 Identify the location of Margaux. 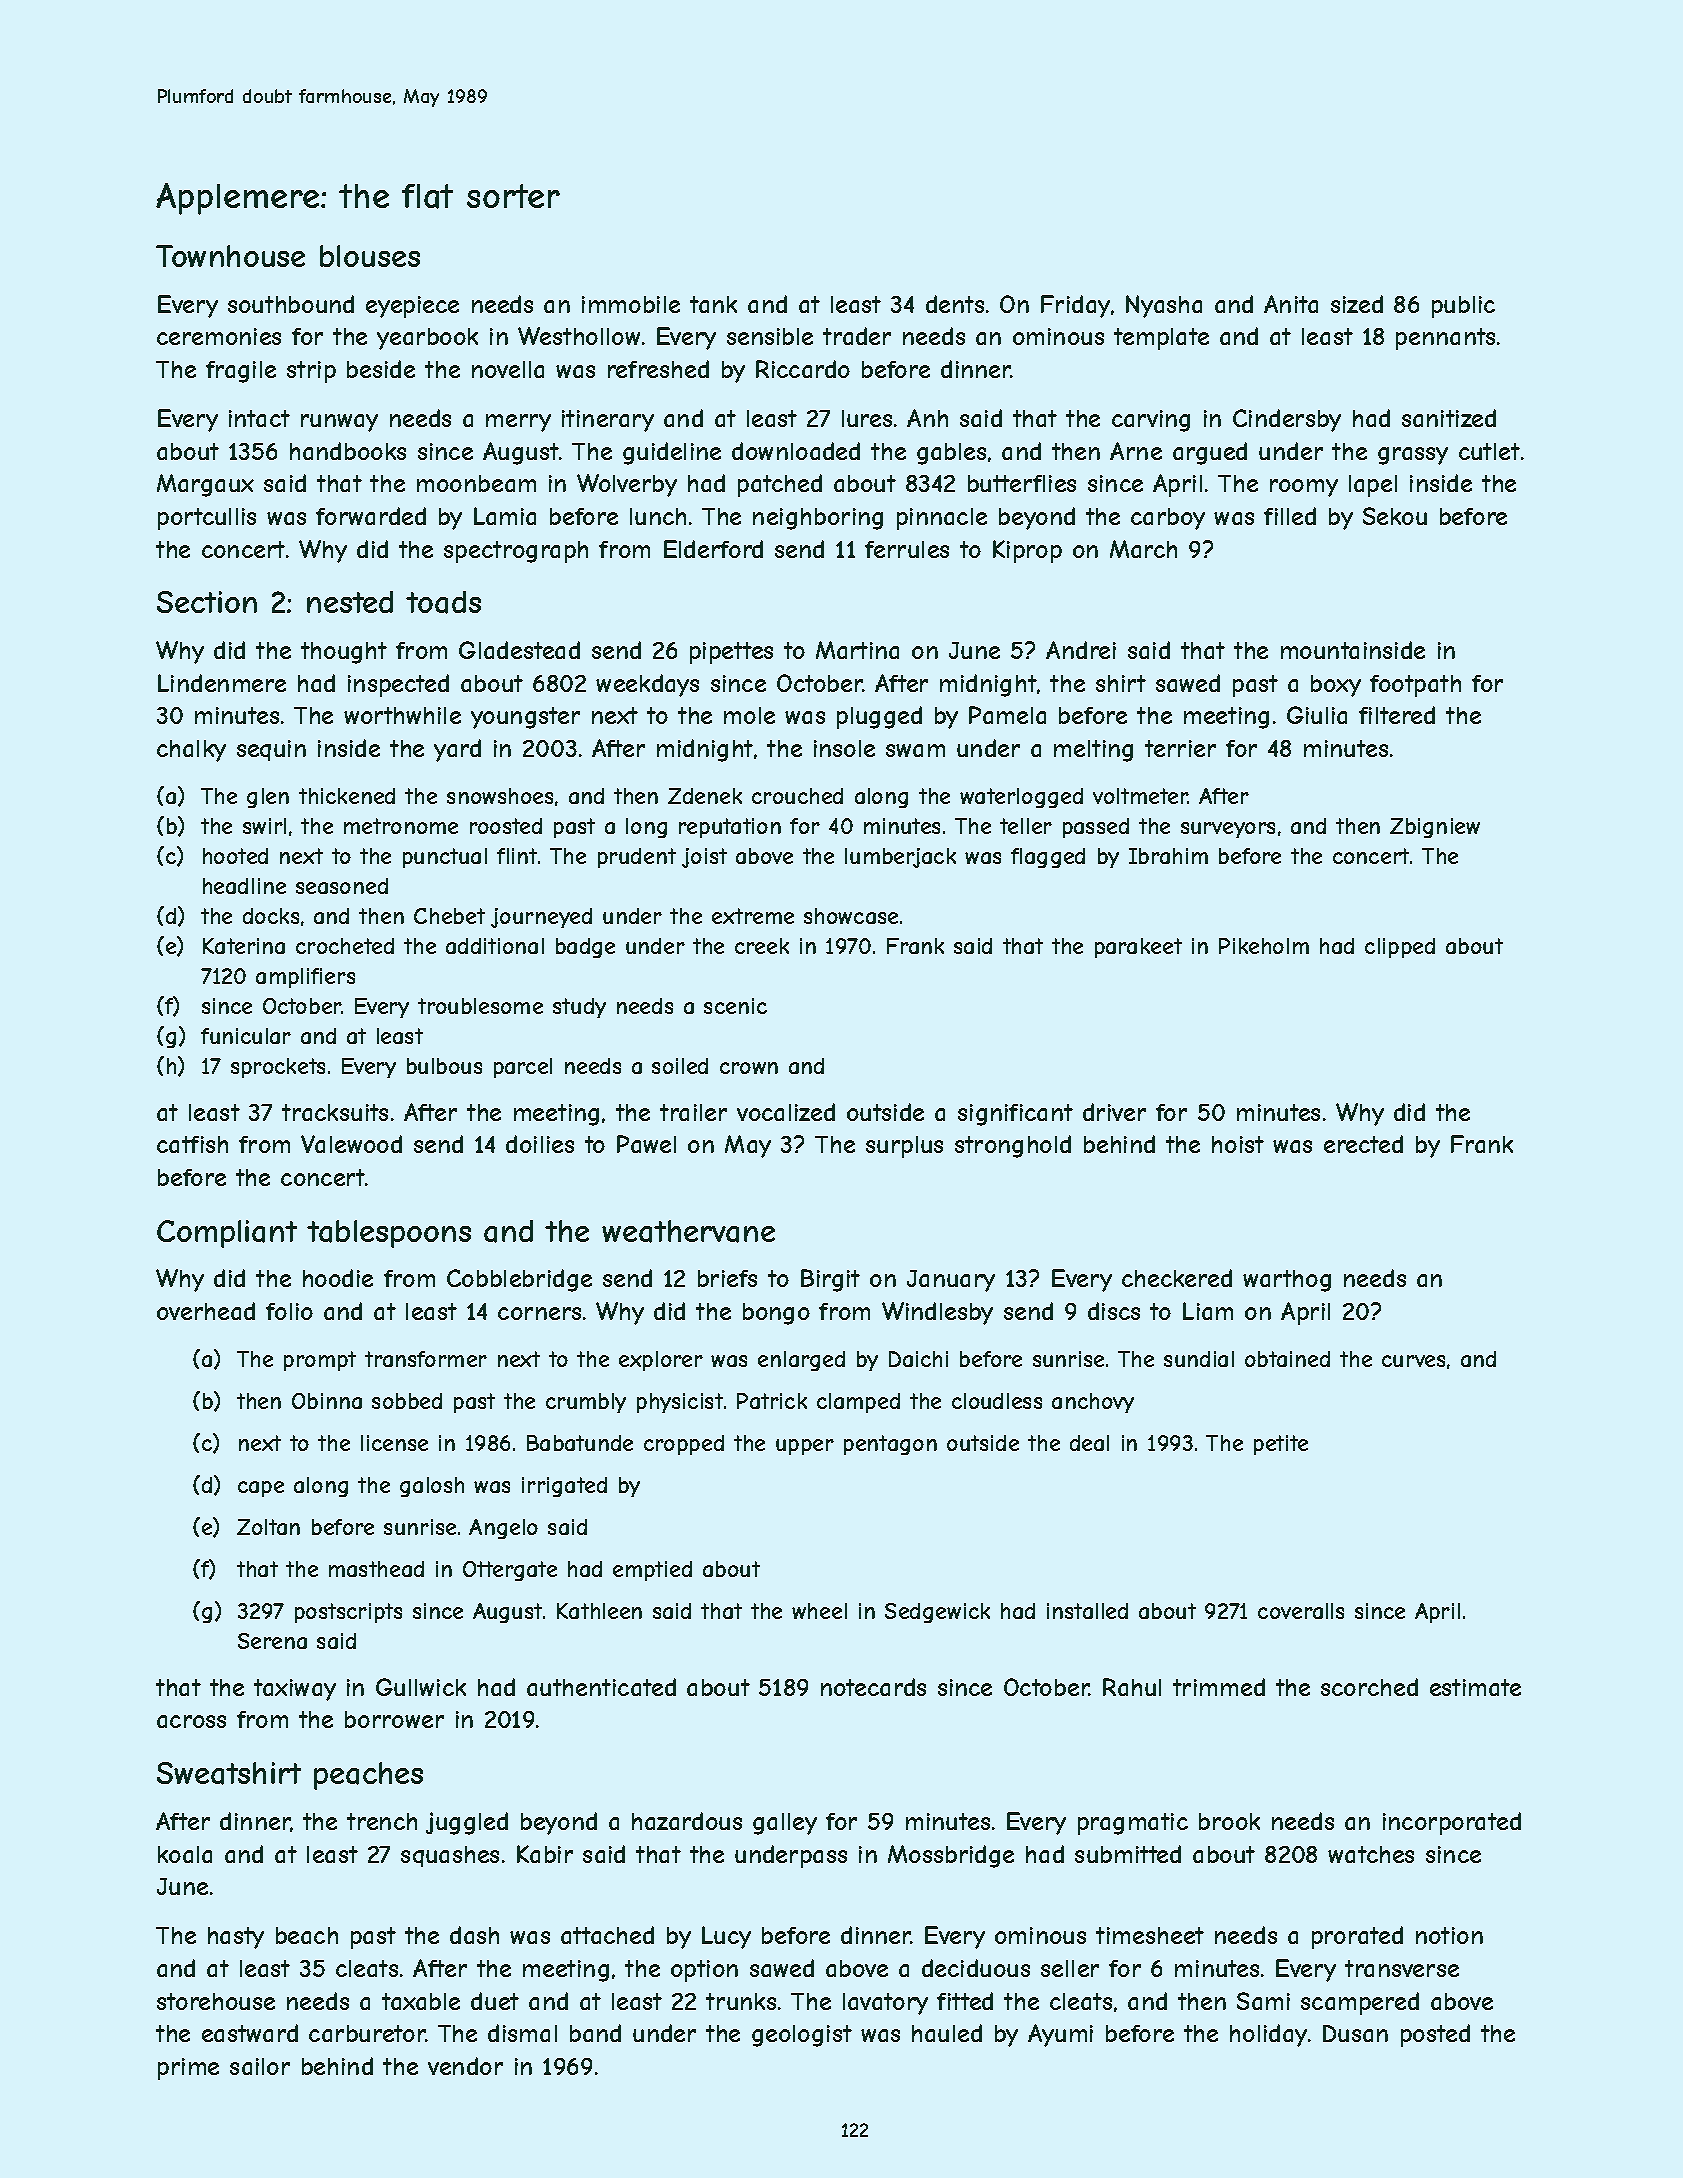
(205, 485).
